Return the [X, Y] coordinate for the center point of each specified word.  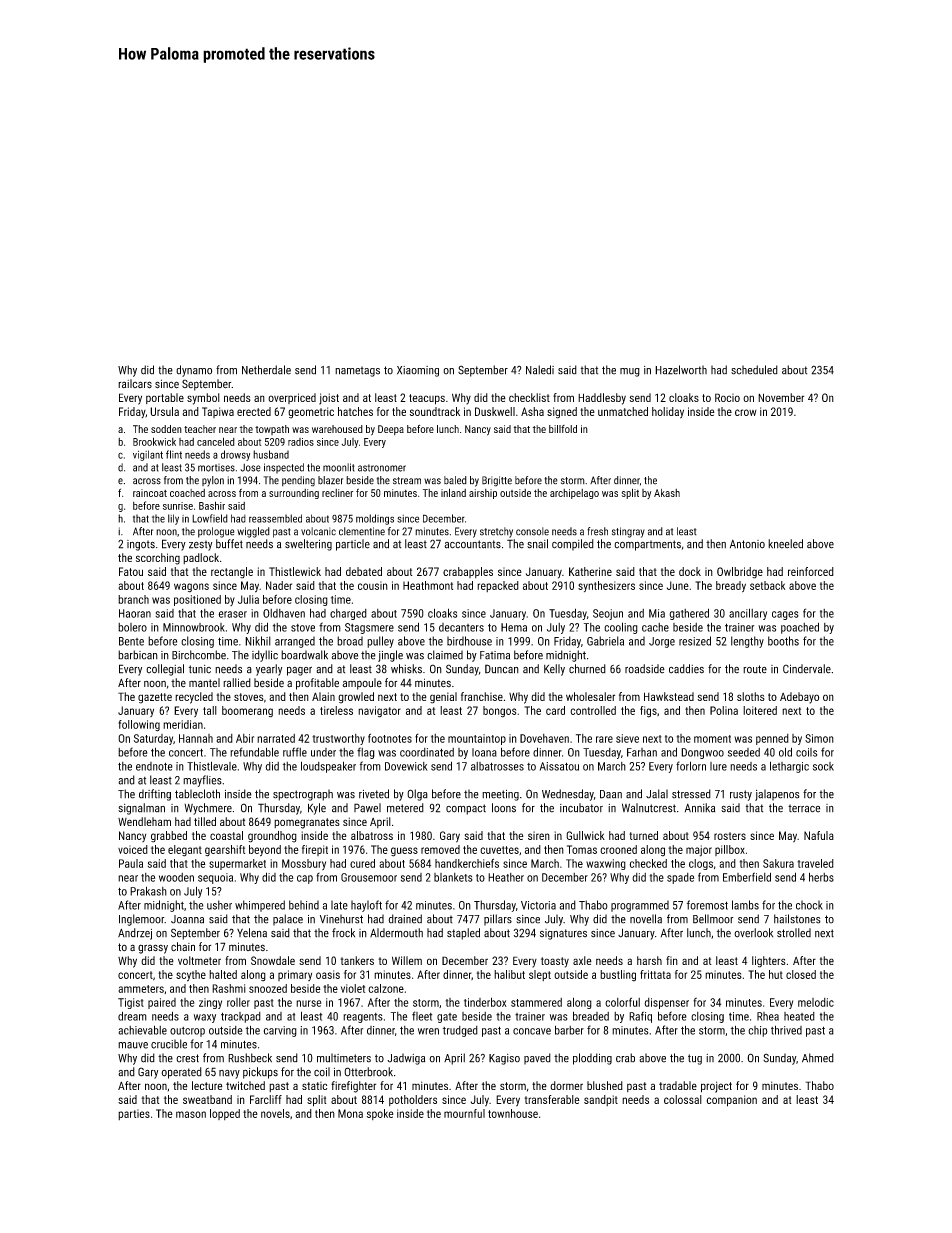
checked [648, 863]
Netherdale [266, 370]
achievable [142, 1030]
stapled [463, 934]
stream [407, 481]
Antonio [747, 544]
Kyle [317, 809]
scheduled [754, 370]
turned [643, 835]
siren [539, 835]
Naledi [540, 370]
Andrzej [135, 934]
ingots [141, 545]
